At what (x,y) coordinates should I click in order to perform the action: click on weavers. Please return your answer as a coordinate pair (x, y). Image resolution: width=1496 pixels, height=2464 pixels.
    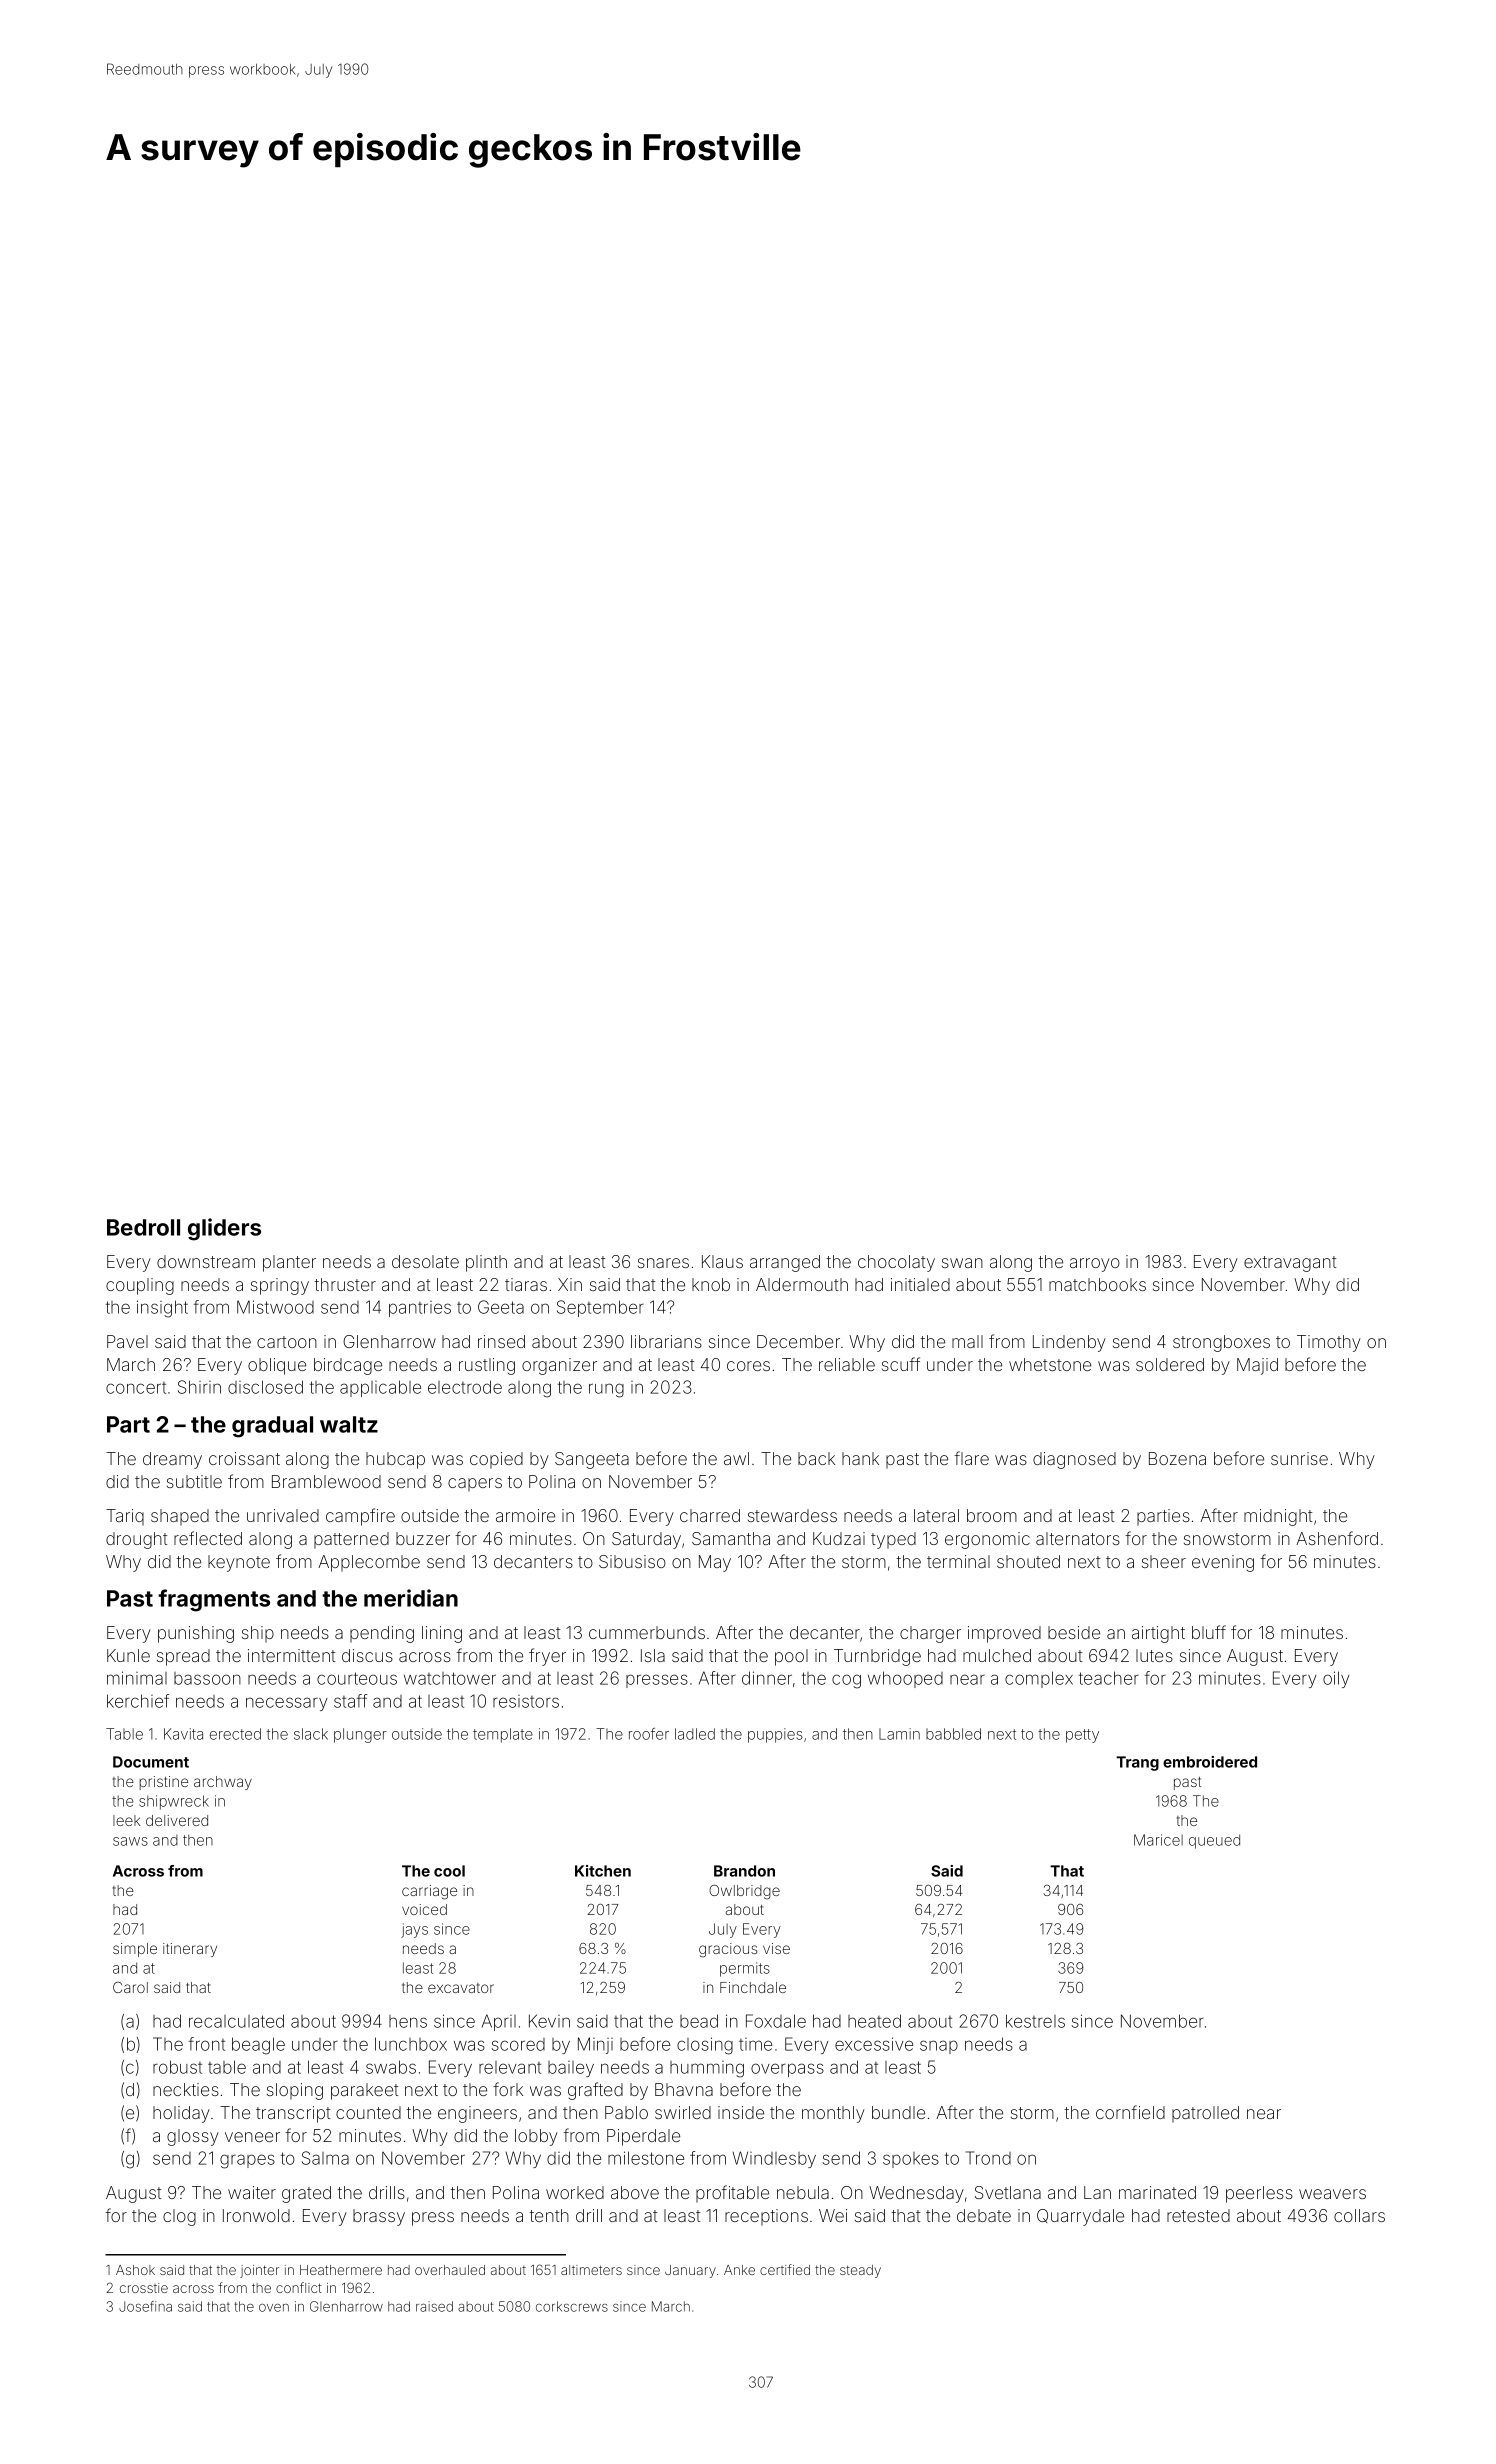
    Looking at the image, I should click on (1332, 2194).
